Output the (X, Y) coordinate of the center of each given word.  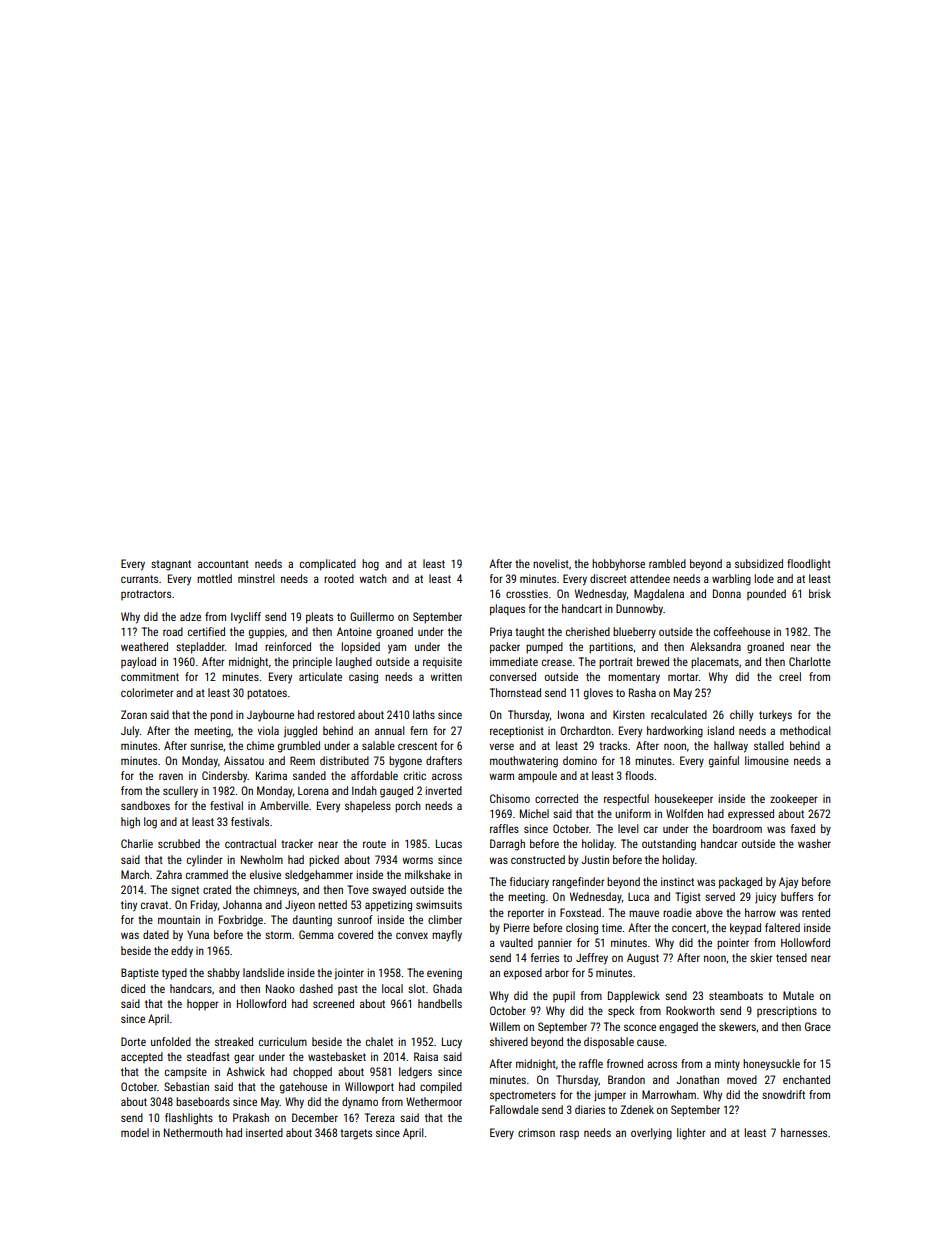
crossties (527, 594)
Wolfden (684, 813)
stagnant (171, 565)
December (315, 1117)
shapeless (368, 807)
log (150, 823)
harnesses (804, 1132)
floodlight (809, 565)
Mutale (798, 995)
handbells (440, 1003)
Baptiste (140, 973)
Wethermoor (434, 1101)
